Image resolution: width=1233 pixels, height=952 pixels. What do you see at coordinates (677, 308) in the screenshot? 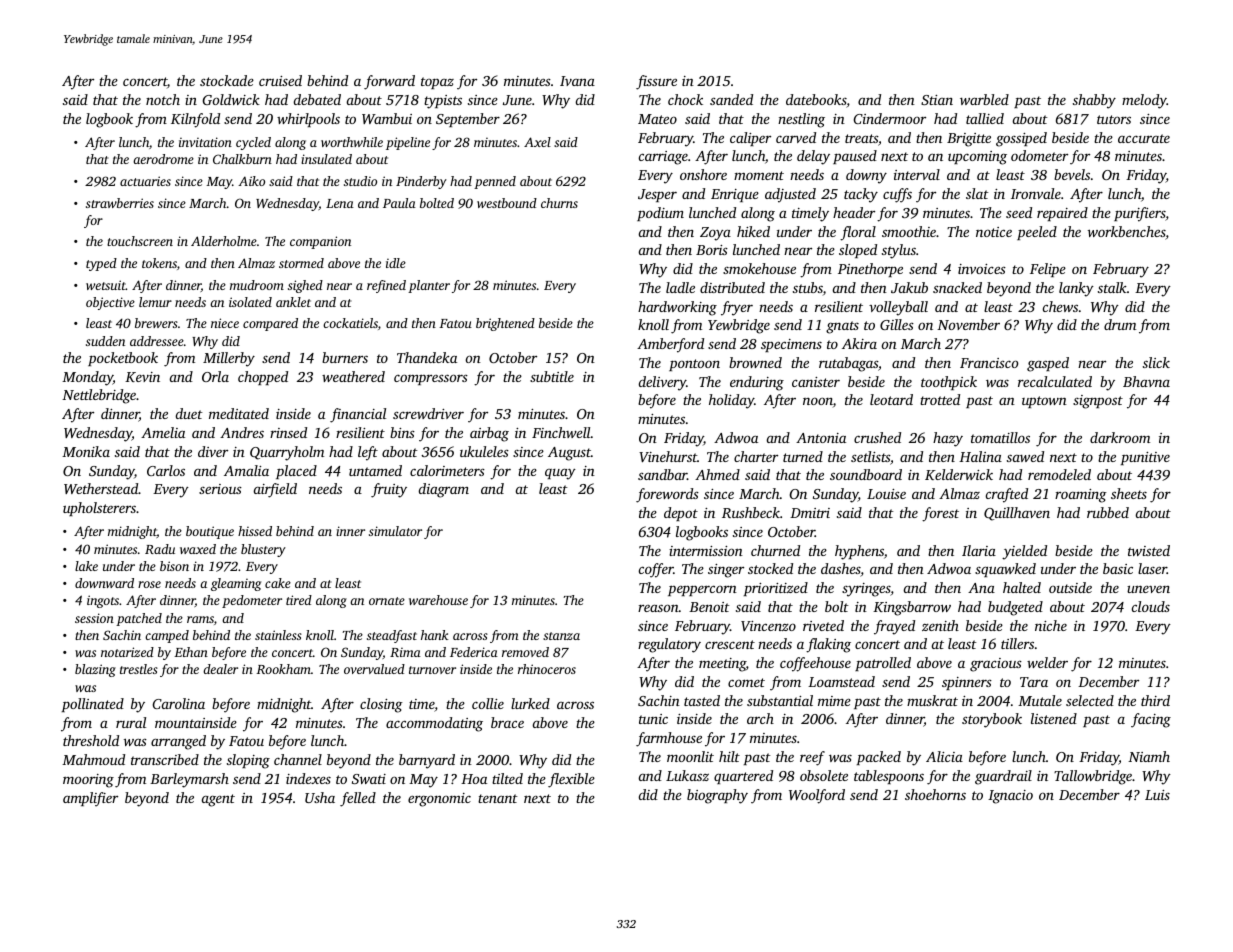
I see `hardworking` at bounding box center [677, 308].
